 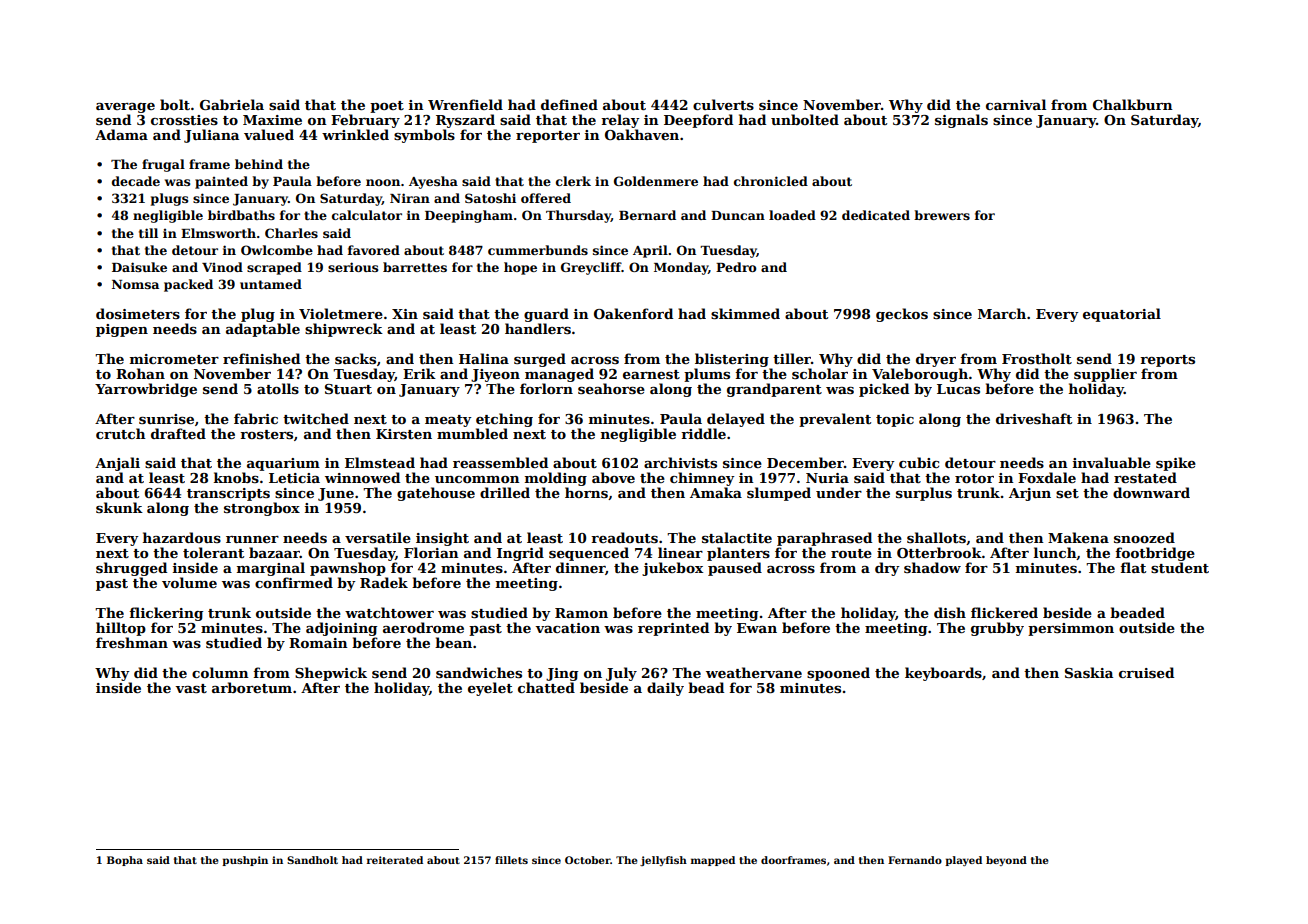 What do you see at coordinates (757, 628) in the page?
I see `Ewan` at bounding box center [757, 628].
